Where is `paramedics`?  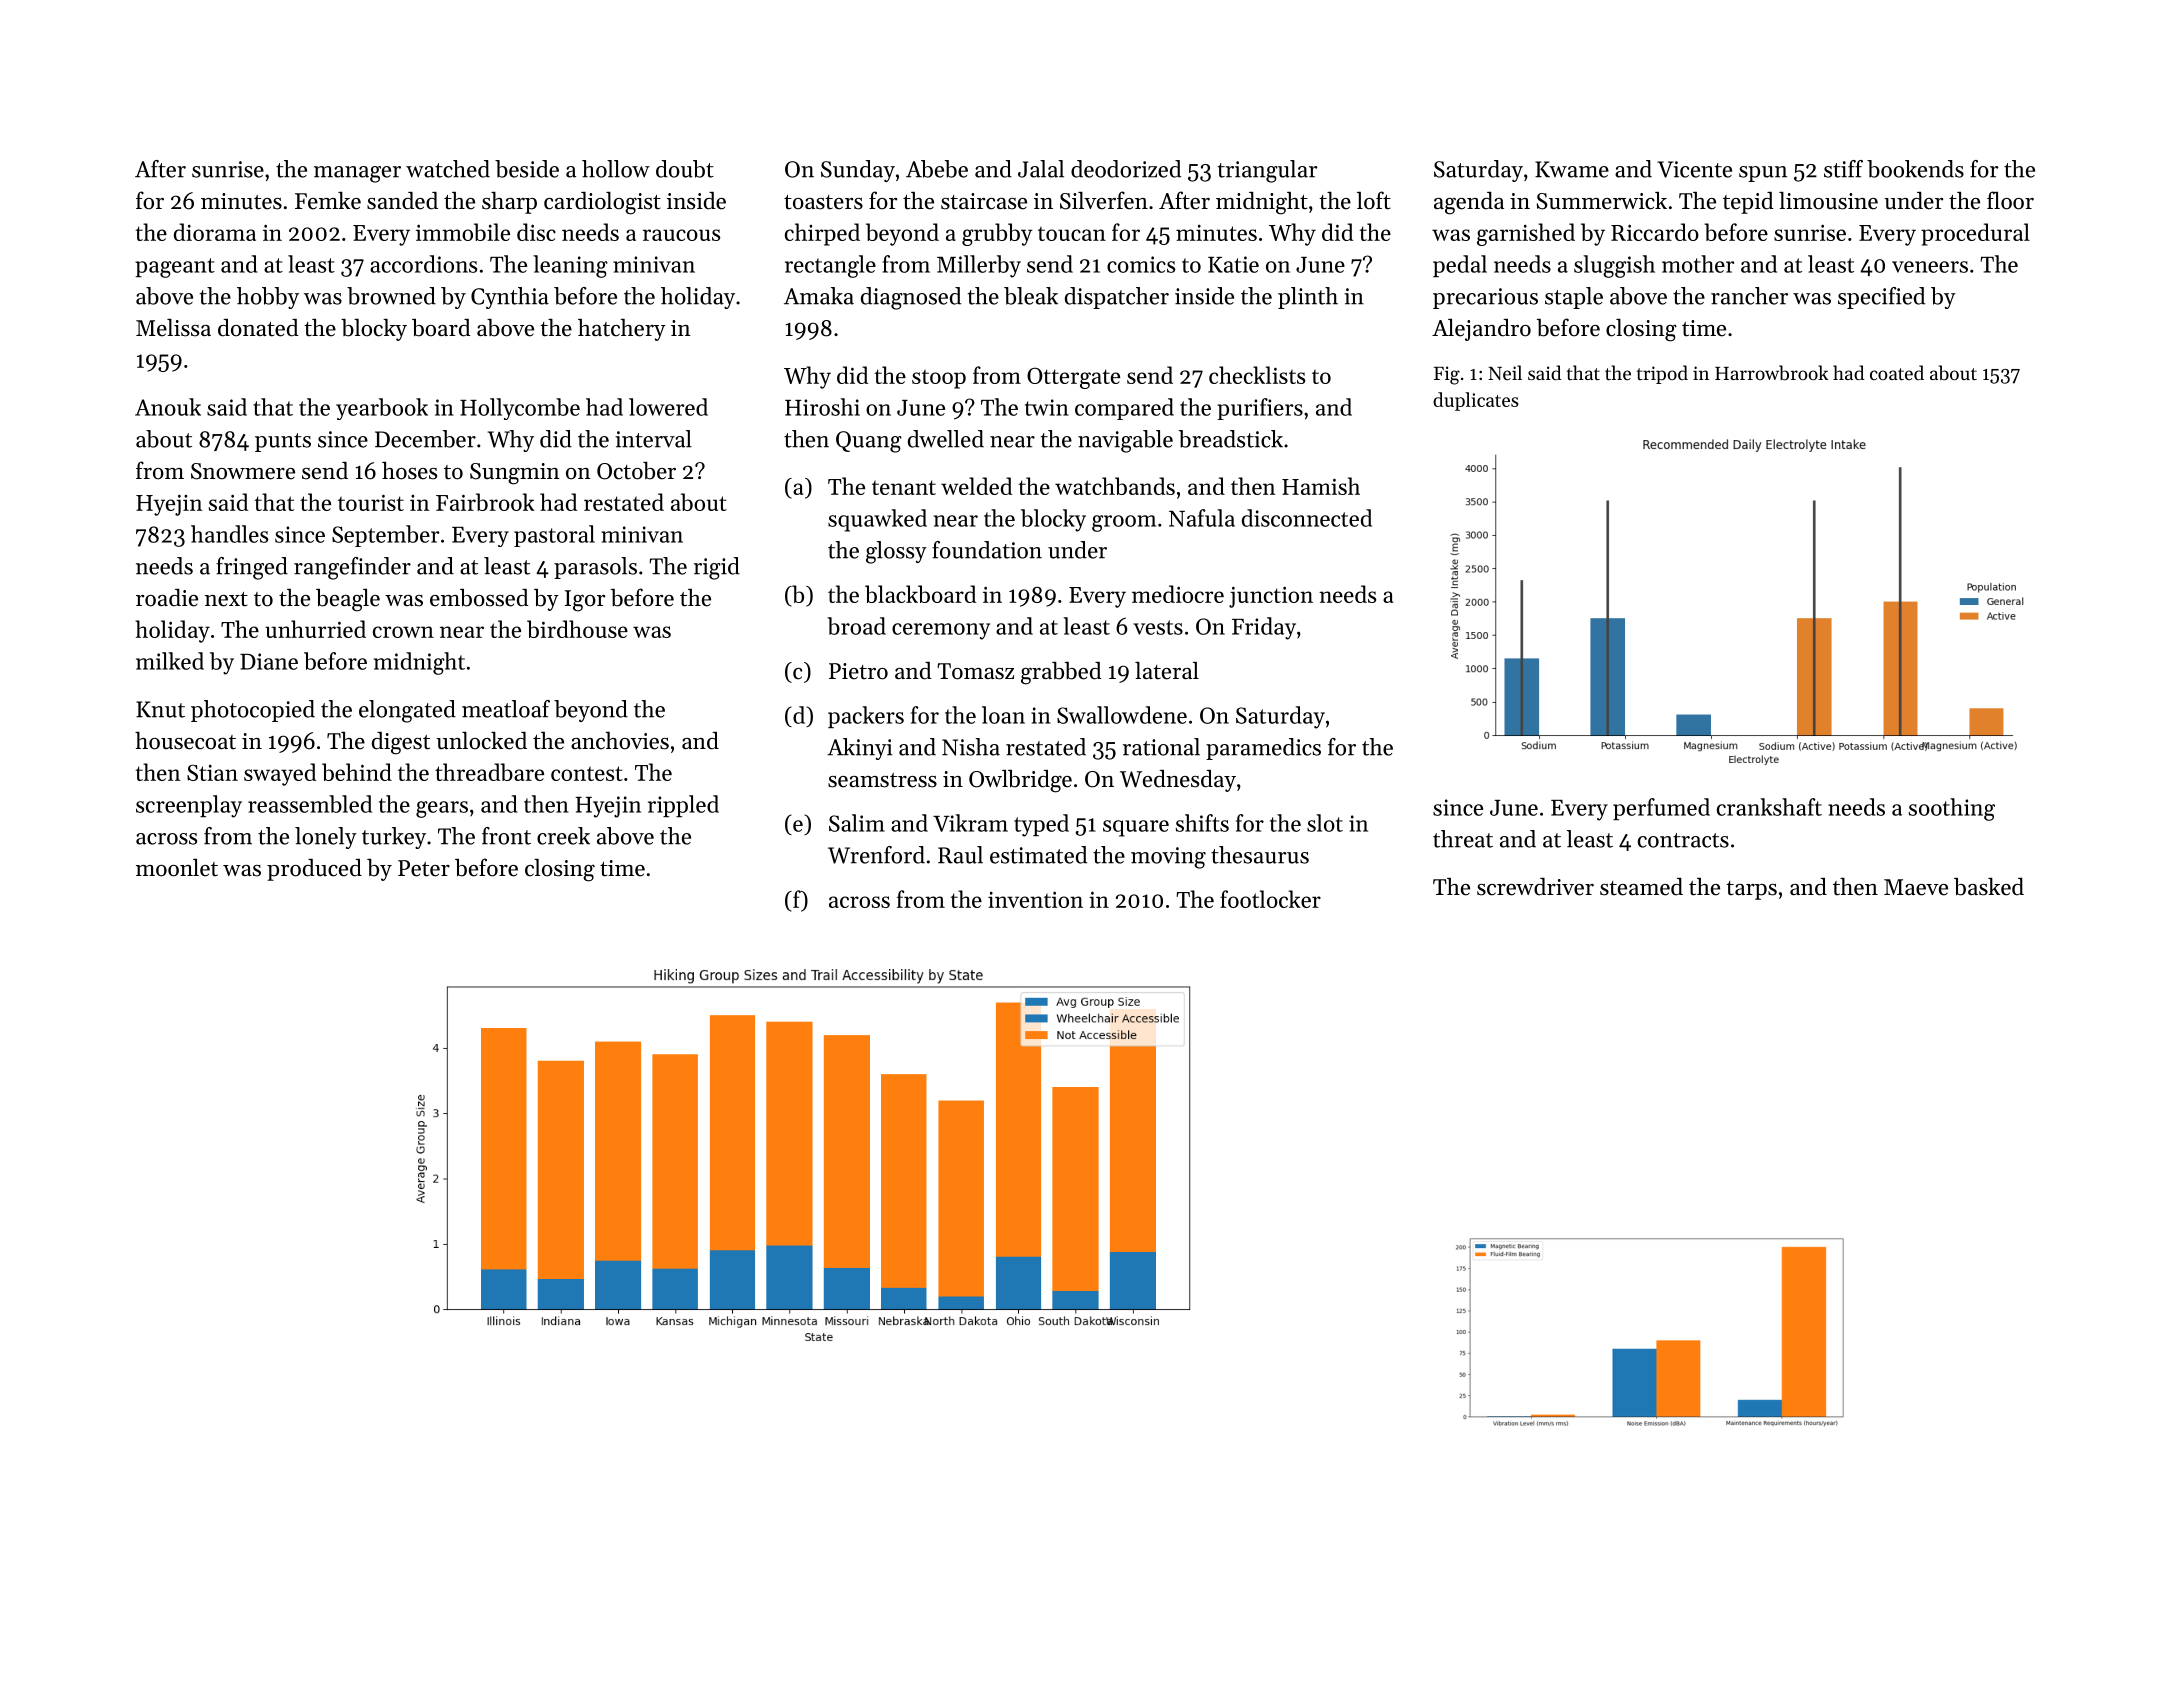
paramedics is located at coordinates (1263, 749).
